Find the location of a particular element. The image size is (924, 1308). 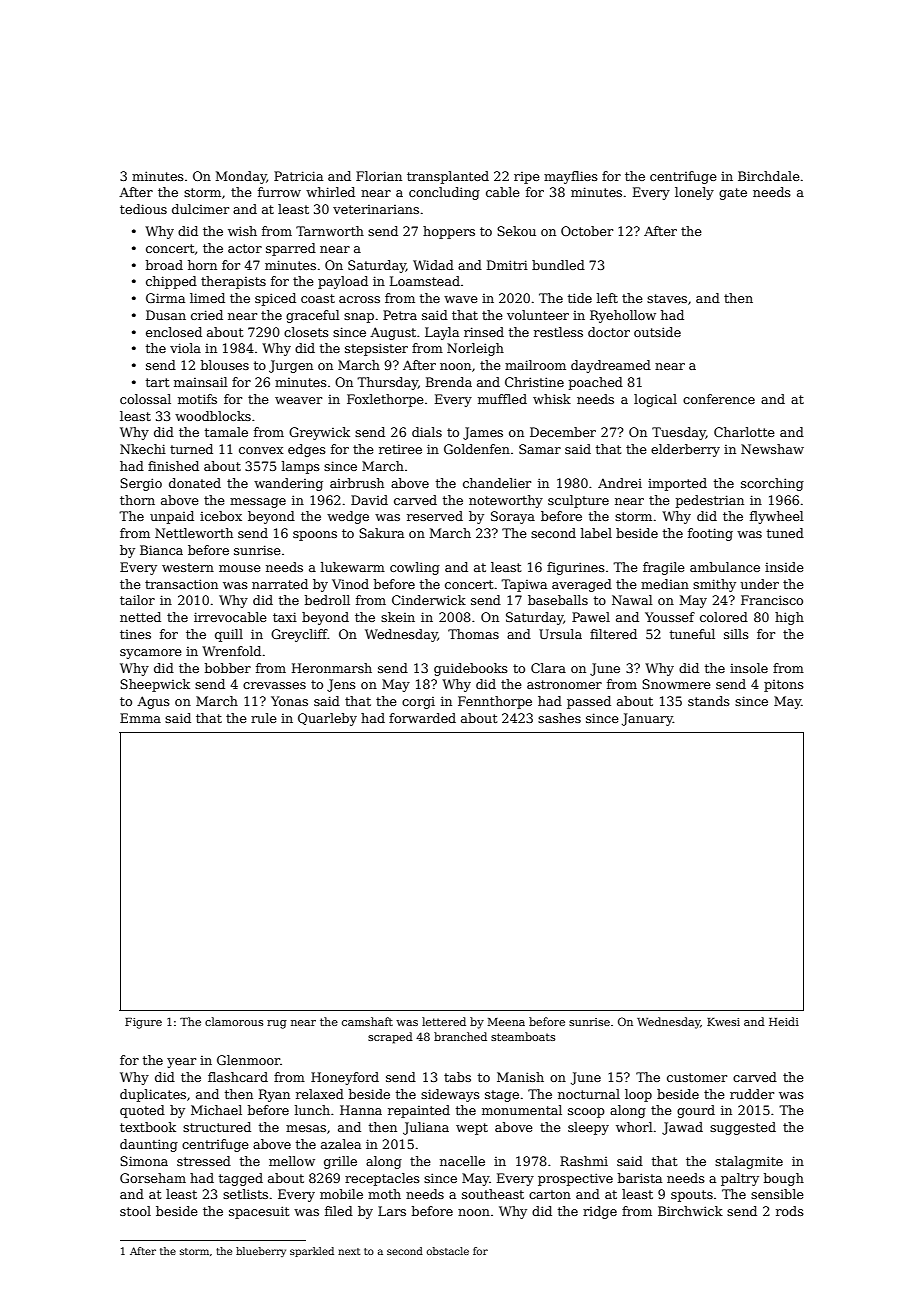

stalagmite is located at coordinates (749, 1162).
